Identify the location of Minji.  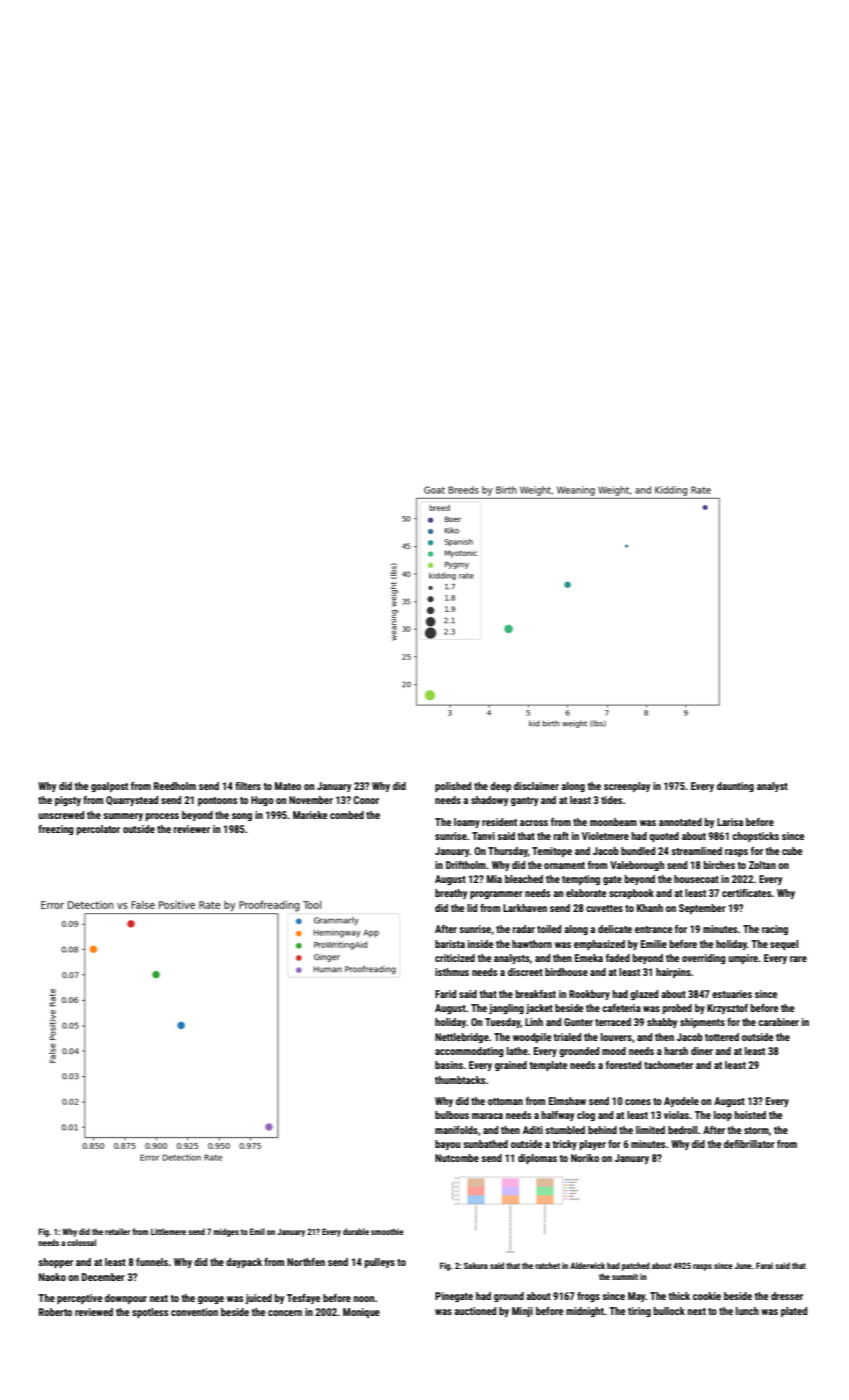
(522, 1312).
